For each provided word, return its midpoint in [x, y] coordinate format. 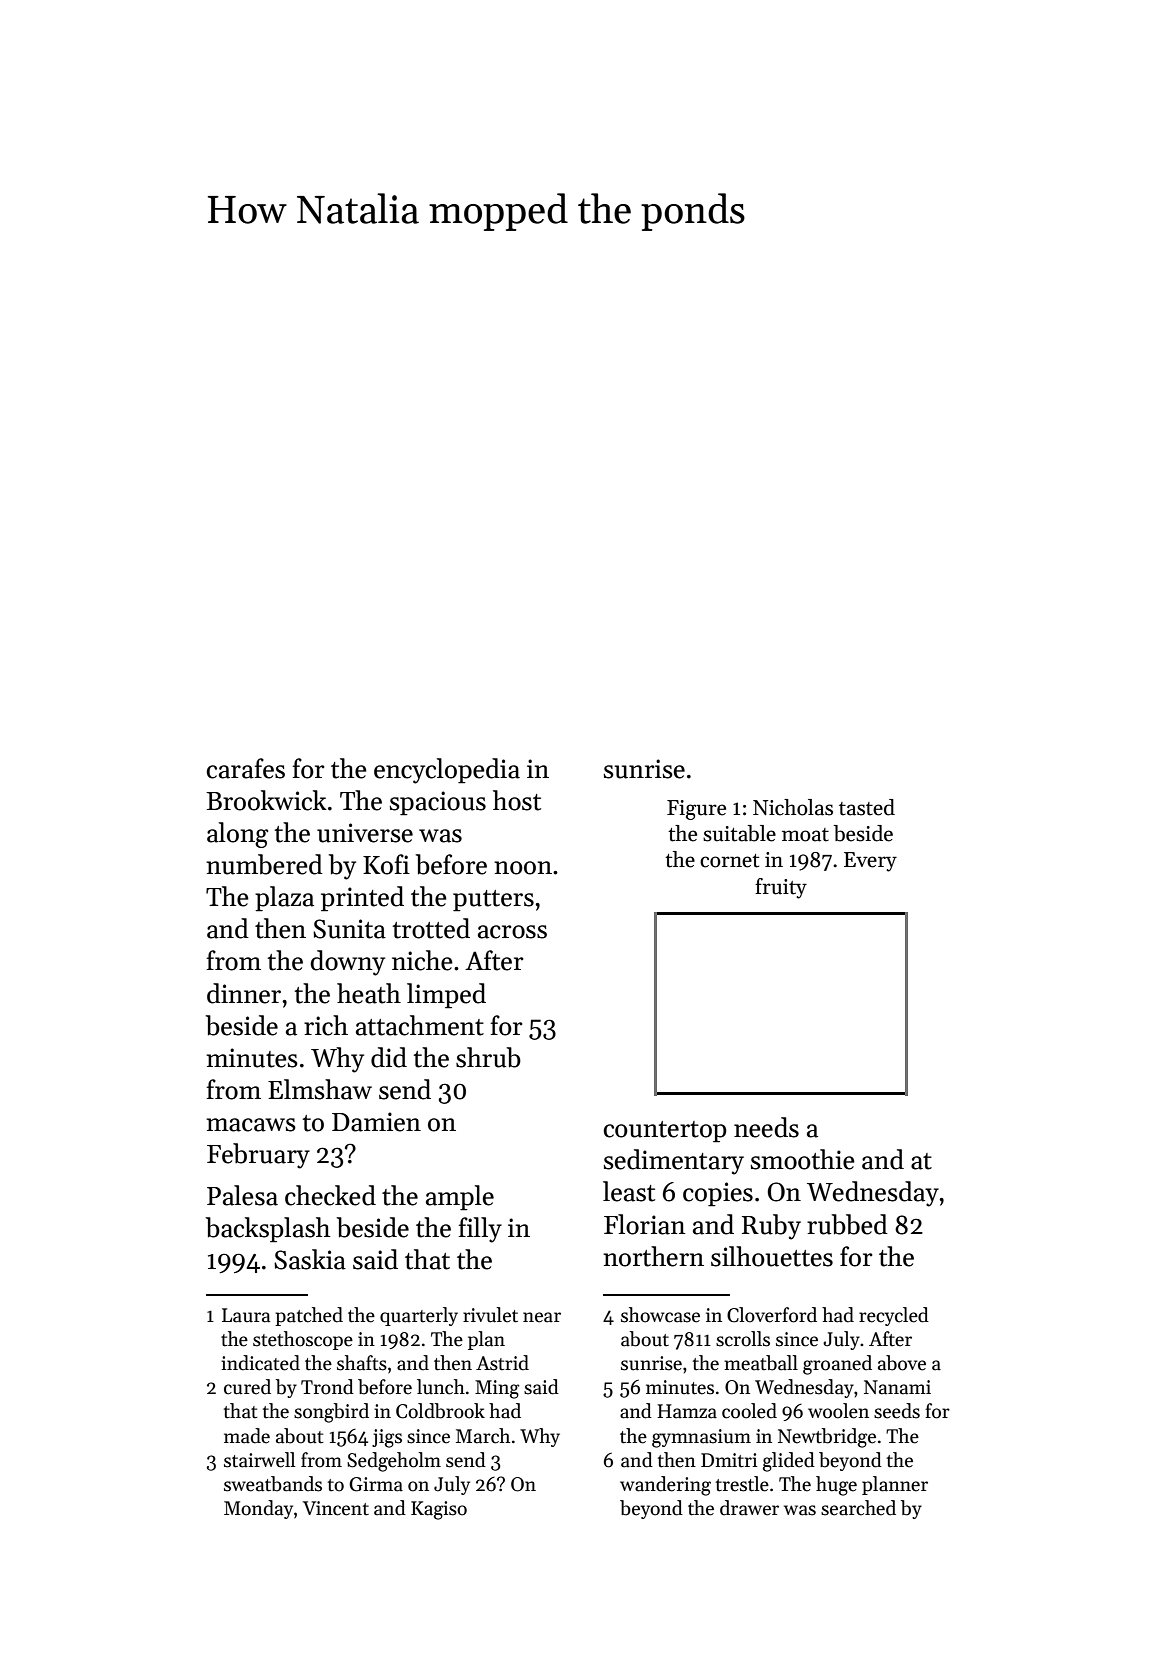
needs [766, 1127]
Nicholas [793, 807]
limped [446, 996]
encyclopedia [447, 771]
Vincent [336, 1508]
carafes [246, 768]
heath [369, 993]
